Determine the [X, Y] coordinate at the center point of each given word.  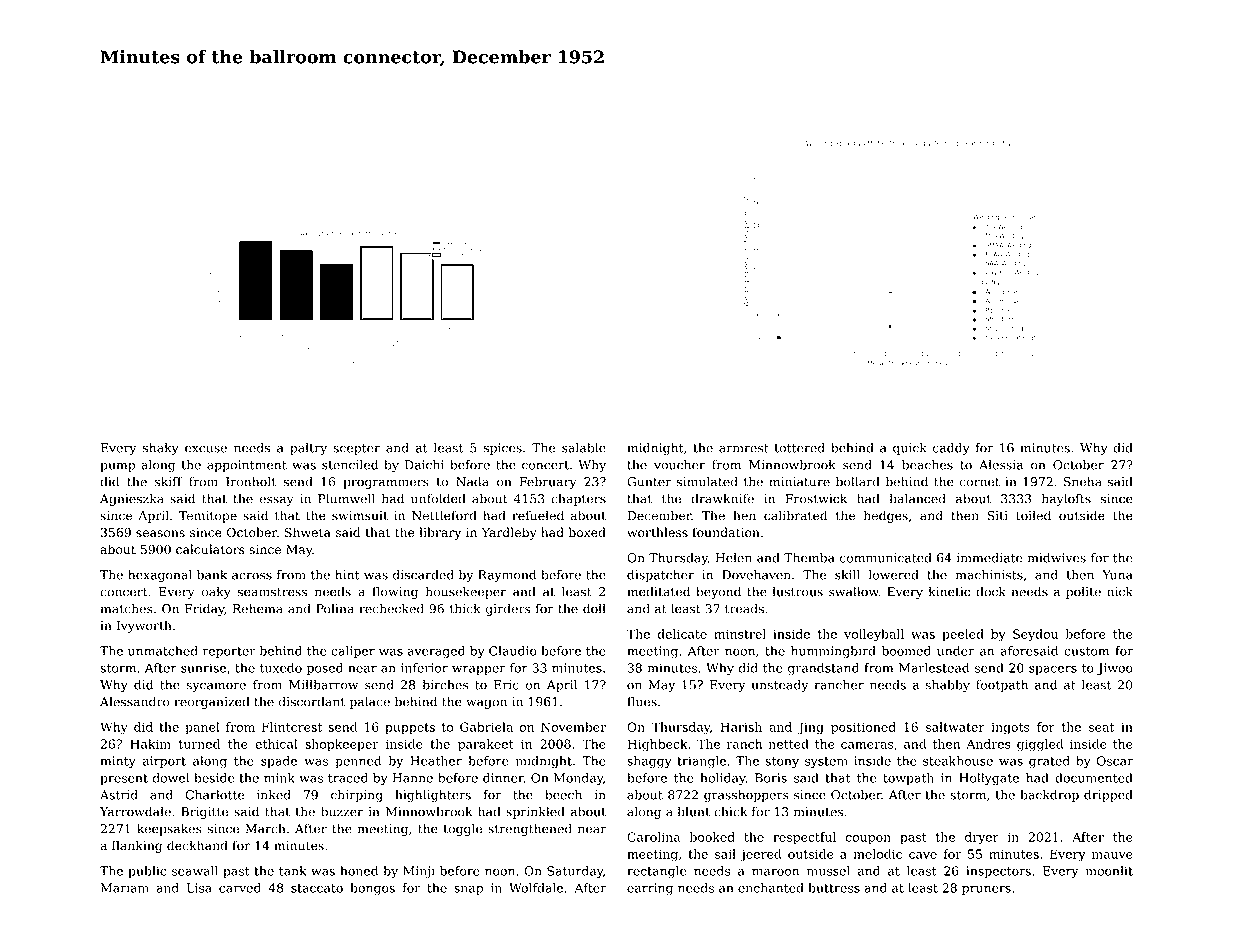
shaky [161, 449]
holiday [723, 779]
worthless [657, 532]
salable [584, 448]
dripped [1108, 796]
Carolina [653, 837]
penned [358, 762]
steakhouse [958, 761]
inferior [424, 668]
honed [359, 871]
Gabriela [486, 727]
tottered [800, 448]
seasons [160, 534]
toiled [1033, 515]
